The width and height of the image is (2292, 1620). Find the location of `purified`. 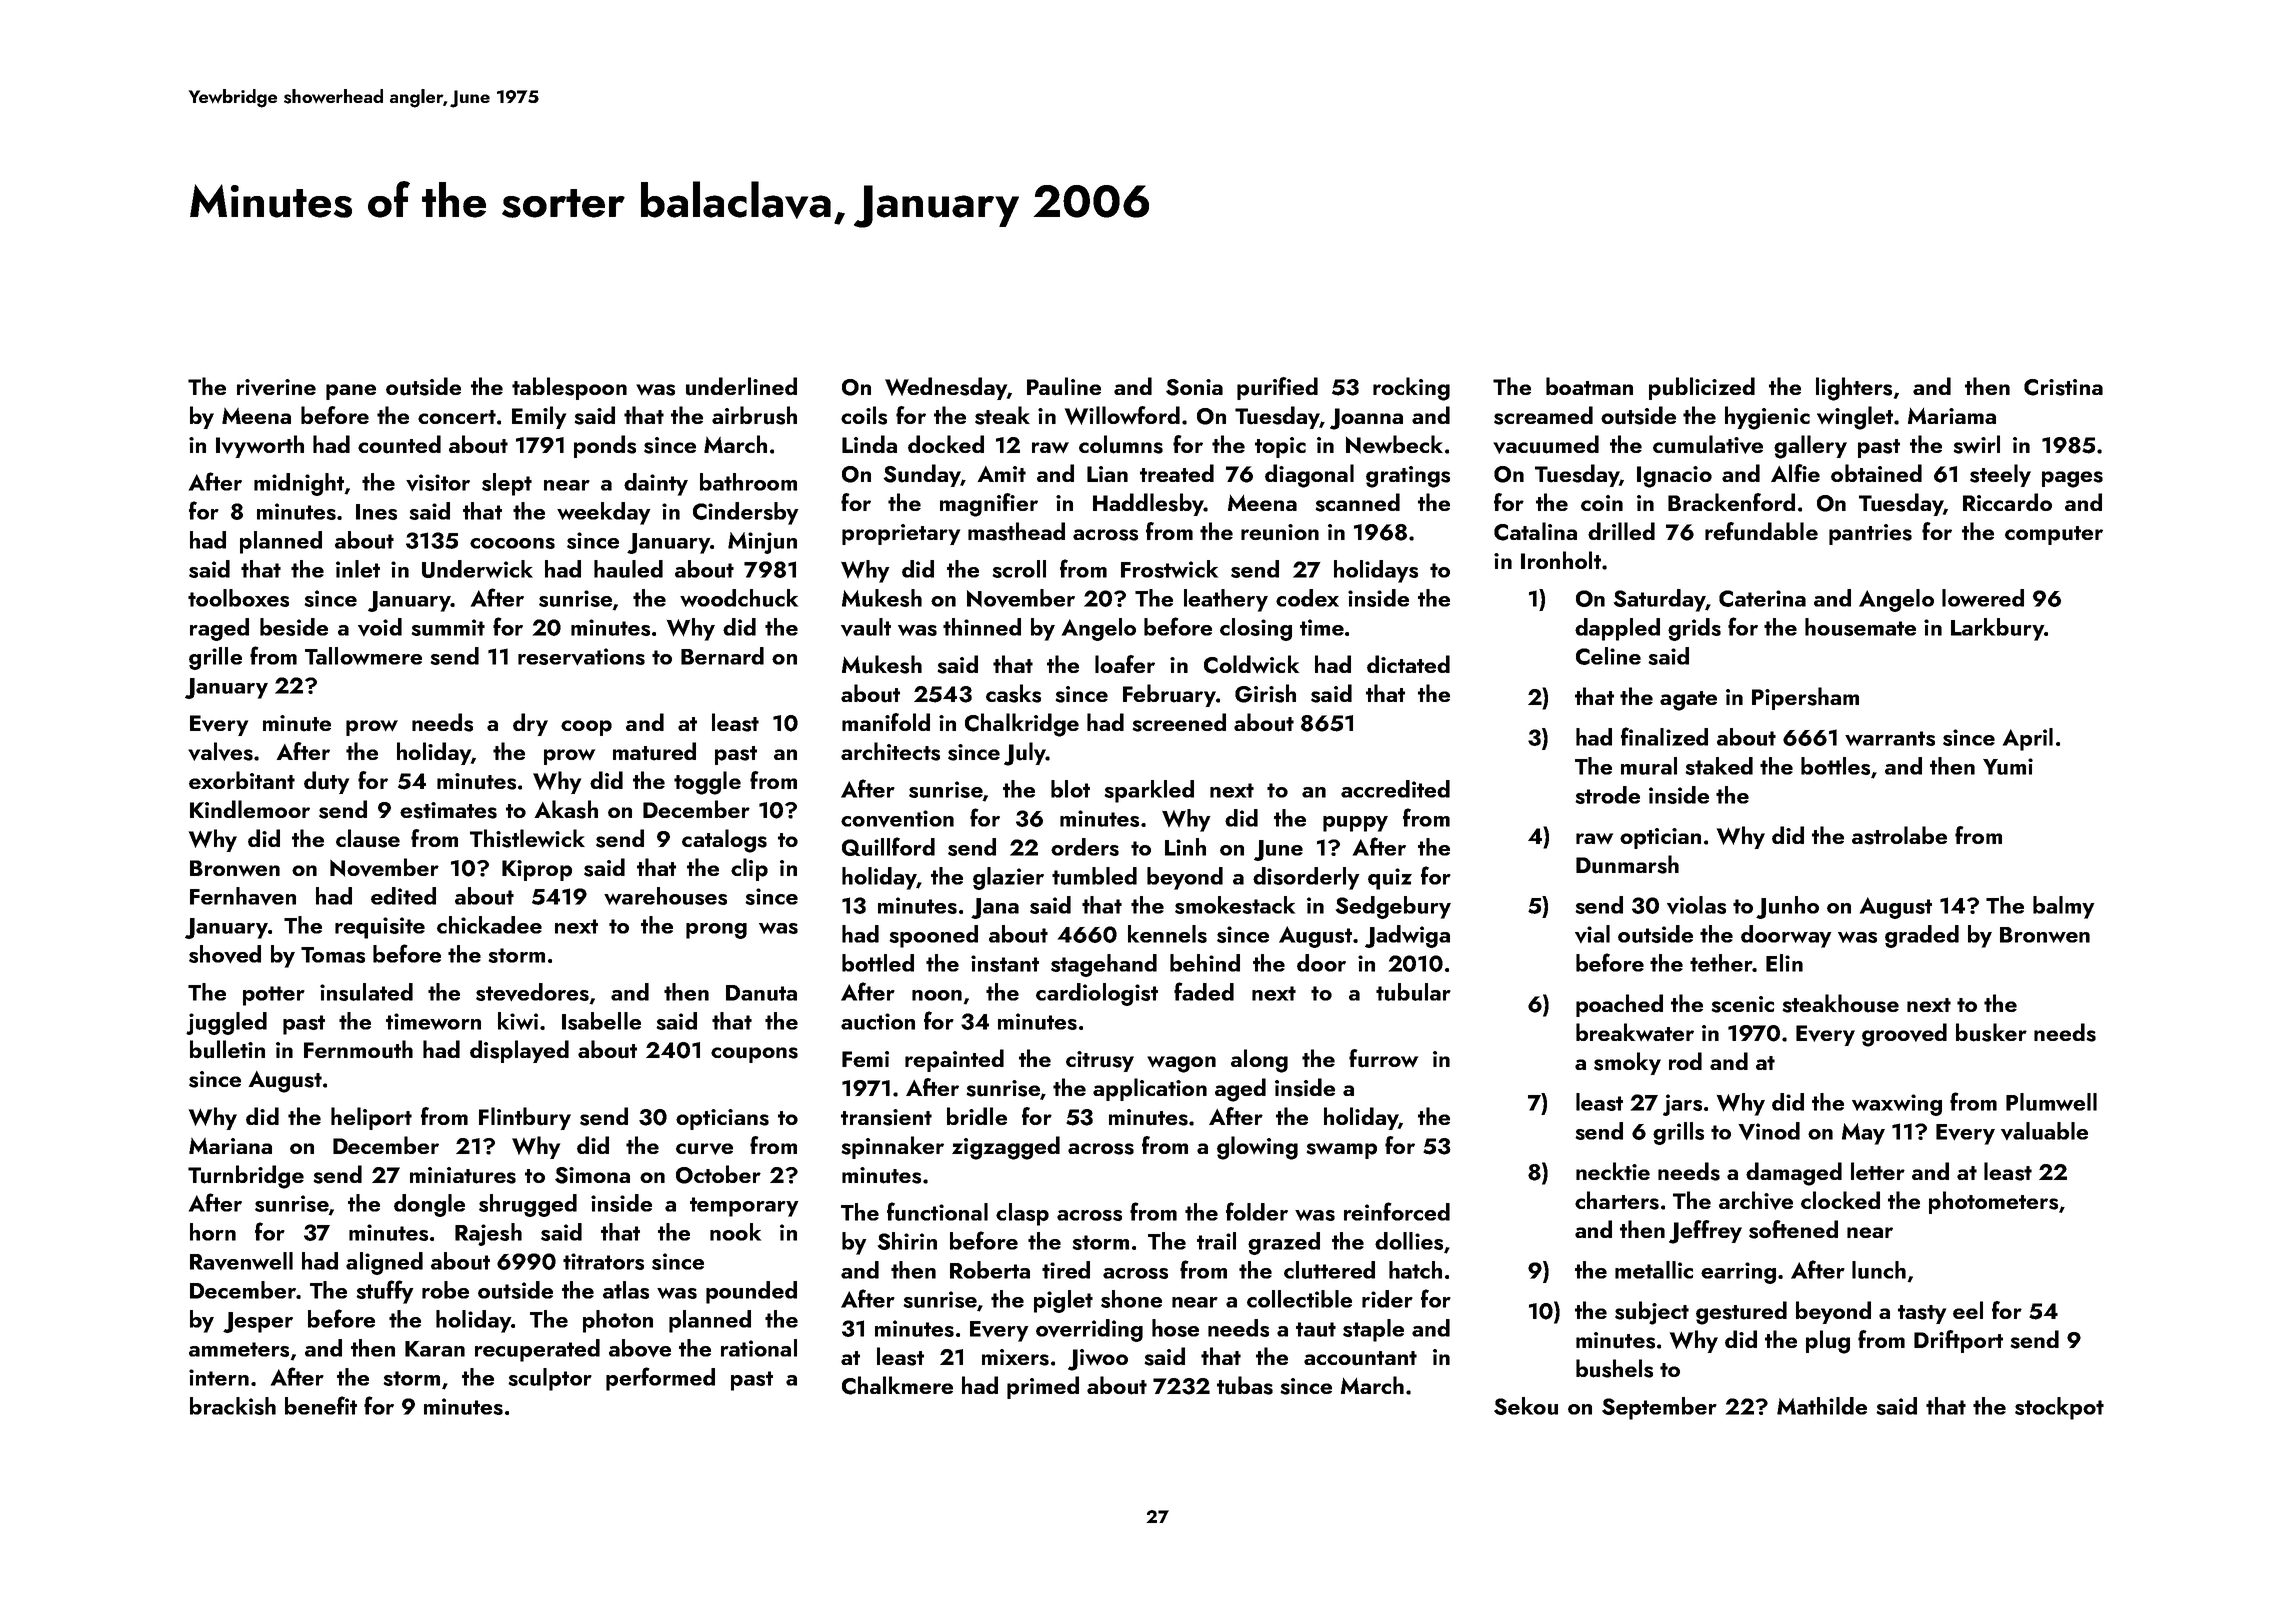

purified is located at coordinates (1277, 388).
